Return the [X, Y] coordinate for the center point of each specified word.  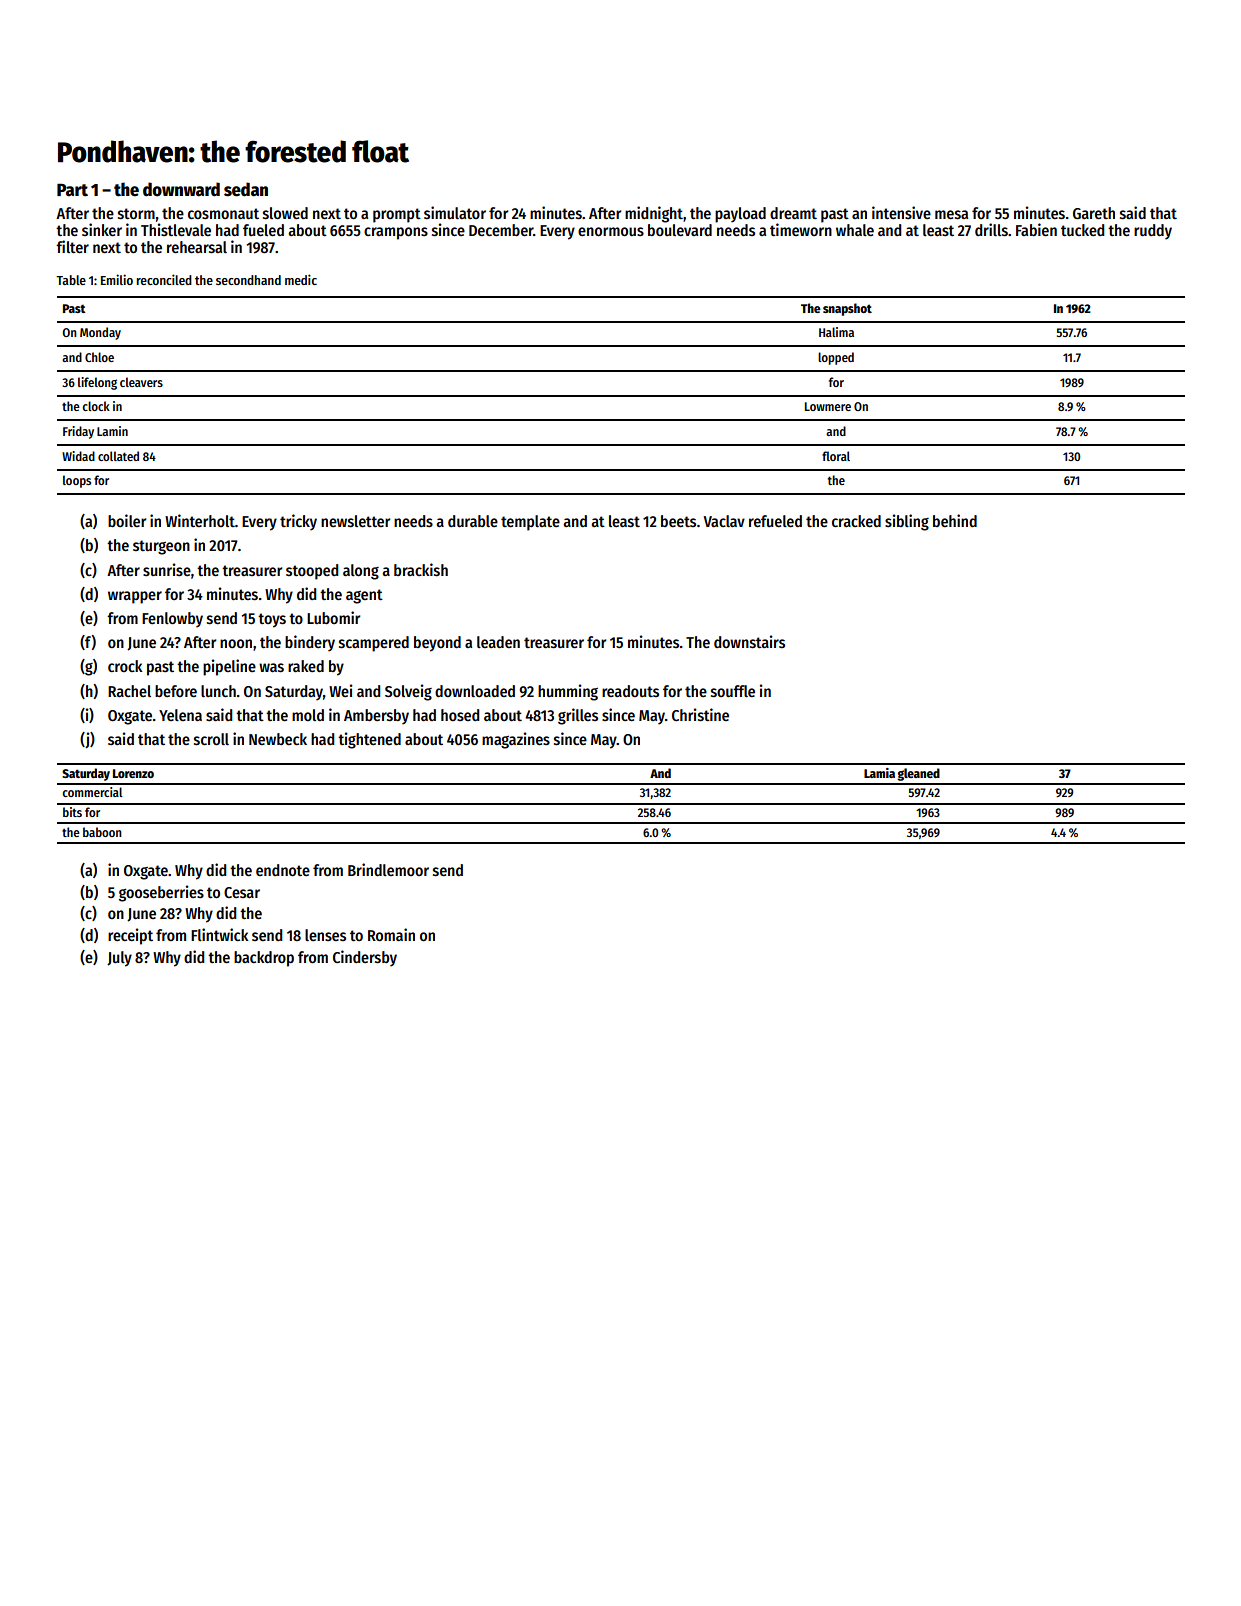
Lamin [112, 431]
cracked [856, 521]
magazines [516, 740]
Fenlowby [172, 620]
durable [473, 521]
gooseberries [161, 893]
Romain [391, 934]
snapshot [847, 309]
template [530, 523]
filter [72, 246]
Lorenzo [133, 773]
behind [955, 520]
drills [991, 230]
